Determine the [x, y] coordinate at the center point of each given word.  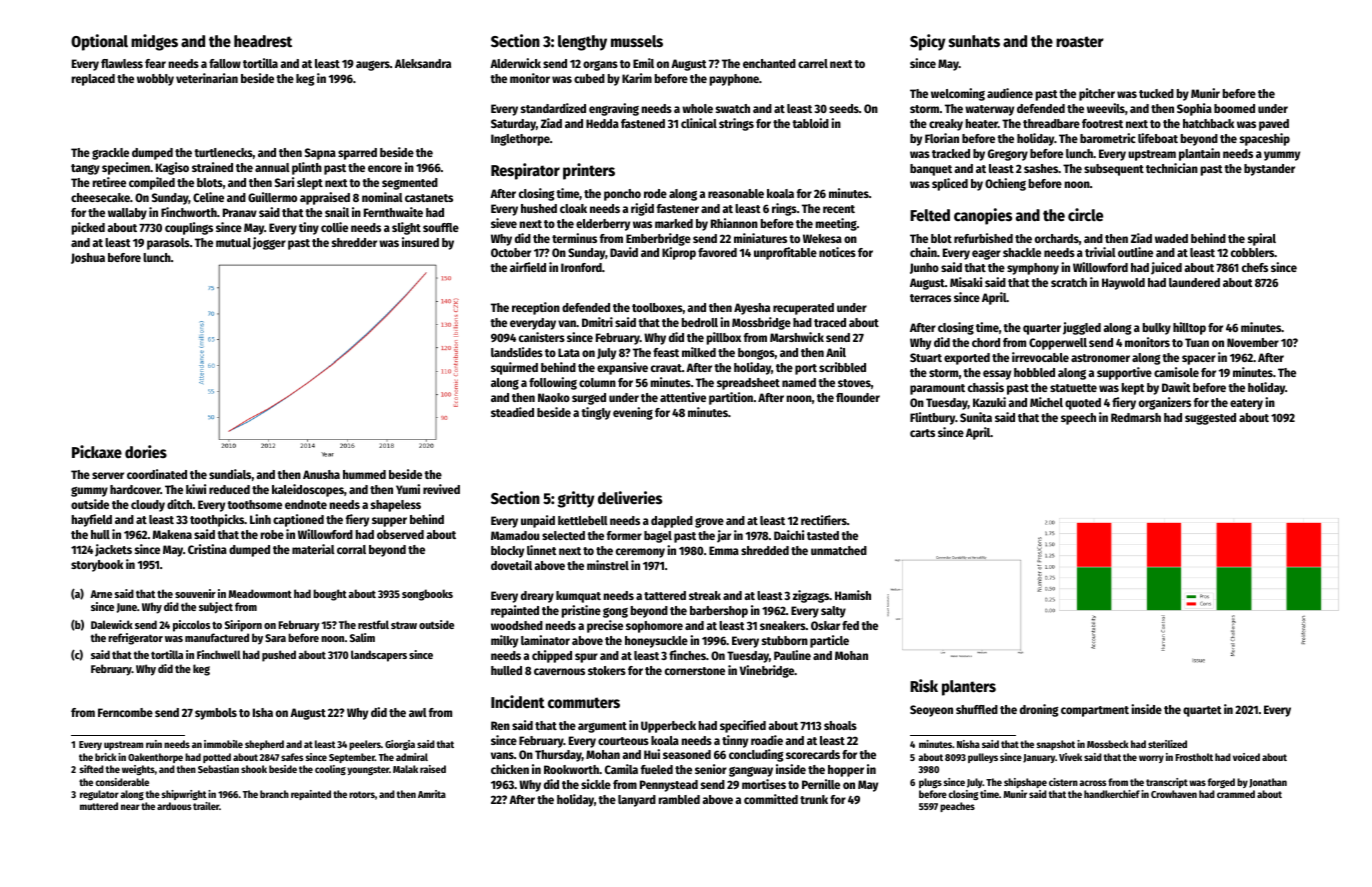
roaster [1080, 42]
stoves [854, 383]
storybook [97, 566]
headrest [263, 41]
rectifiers [824, 520]
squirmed [514, 368]
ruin [154, 744]
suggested [1210, 419]
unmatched [839, 550]
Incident [518, 702]
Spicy [927, 42]
